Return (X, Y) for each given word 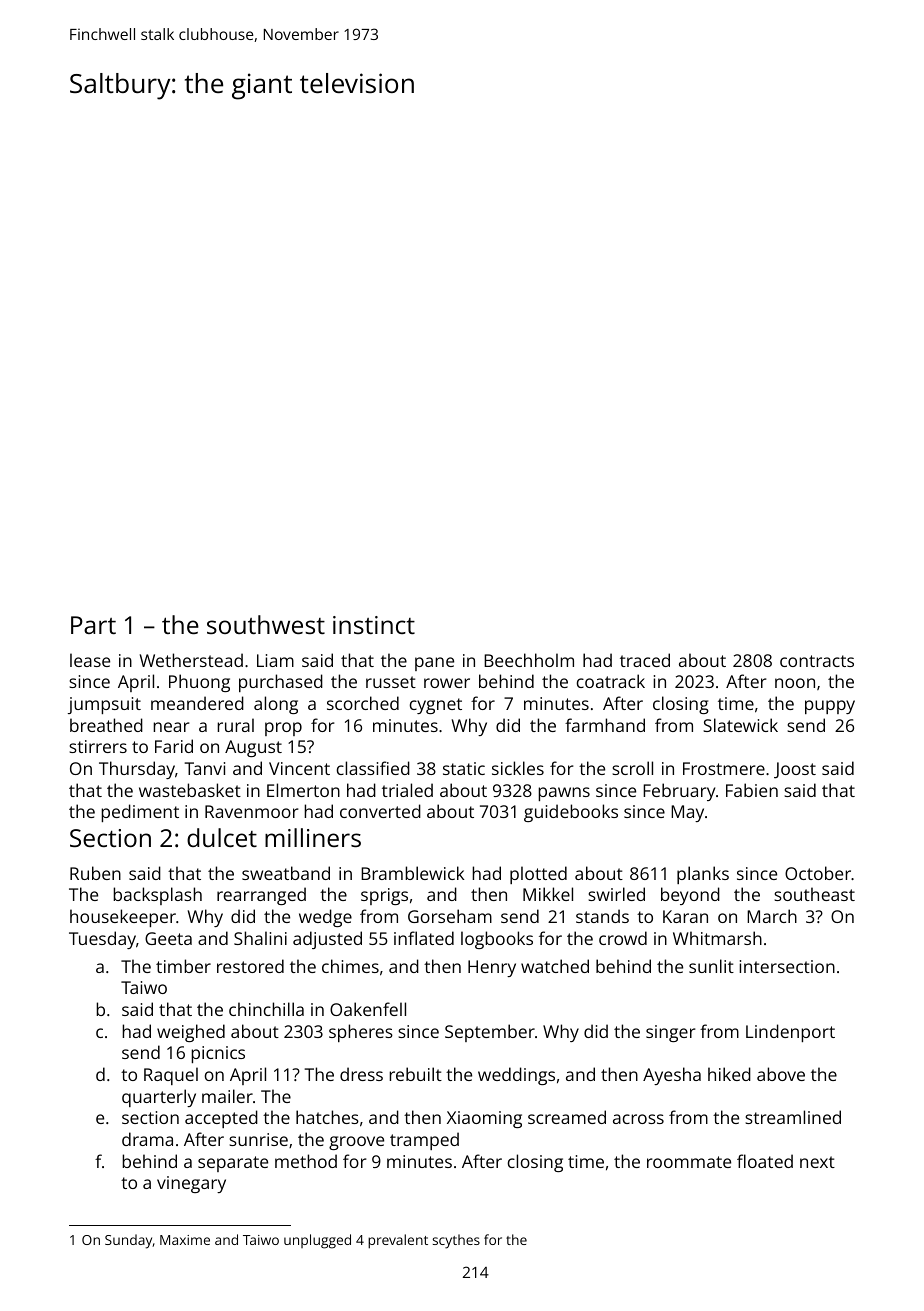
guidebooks (571, 813)
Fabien (752, 790)
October (818, 873)
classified (373, 768)
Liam (275, 660)
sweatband (286, 873)
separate (233, 1164)
